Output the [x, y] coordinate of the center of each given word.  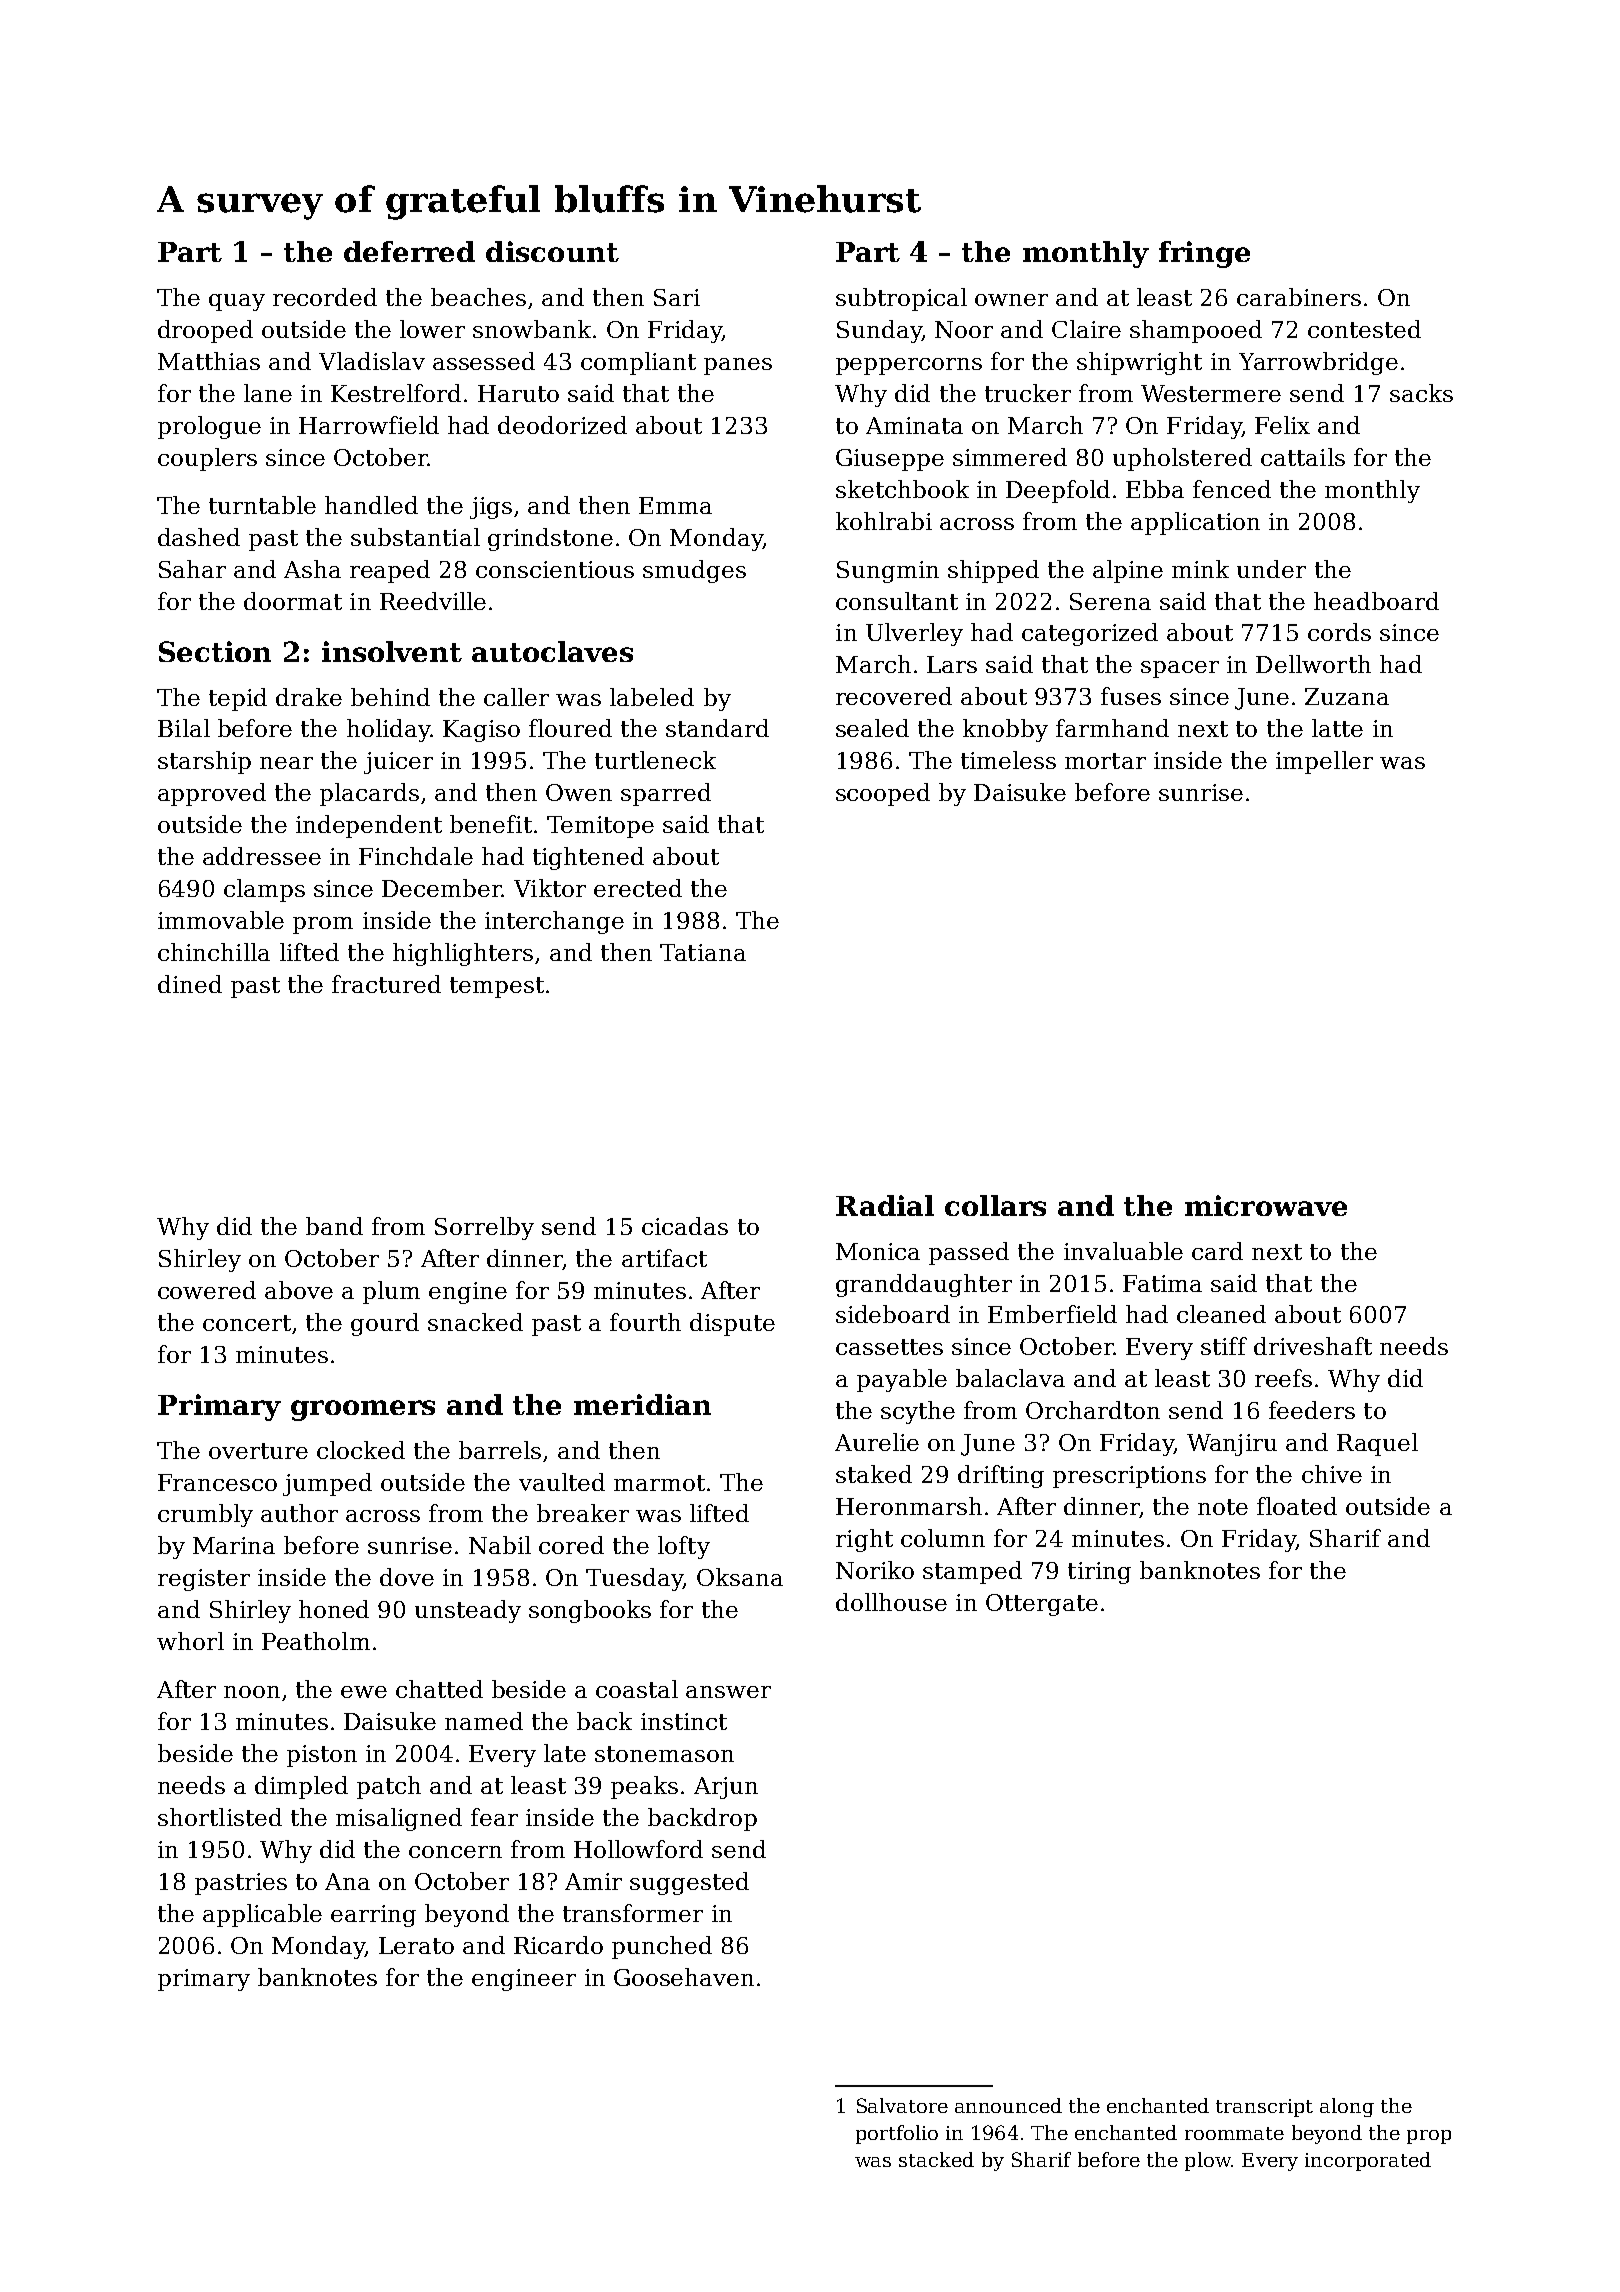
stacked [936, 2159]
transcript [1264, 2108]
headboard [1376, 601]
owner [1011, 300]
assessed [484, 361]
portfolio [897, 2134]
